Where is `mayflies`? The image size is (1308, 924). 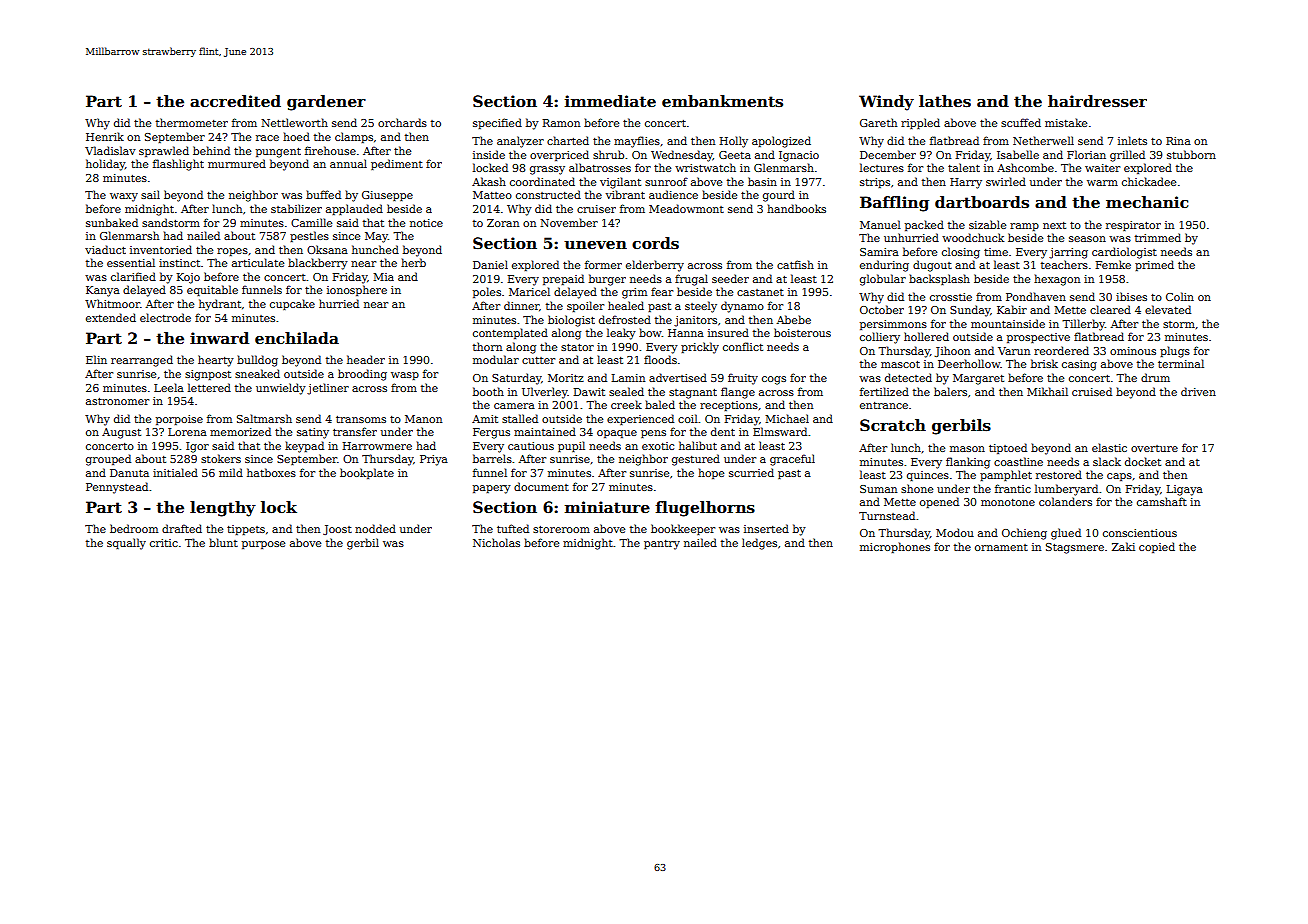 mayflies is located at coordinates (637, 142).
